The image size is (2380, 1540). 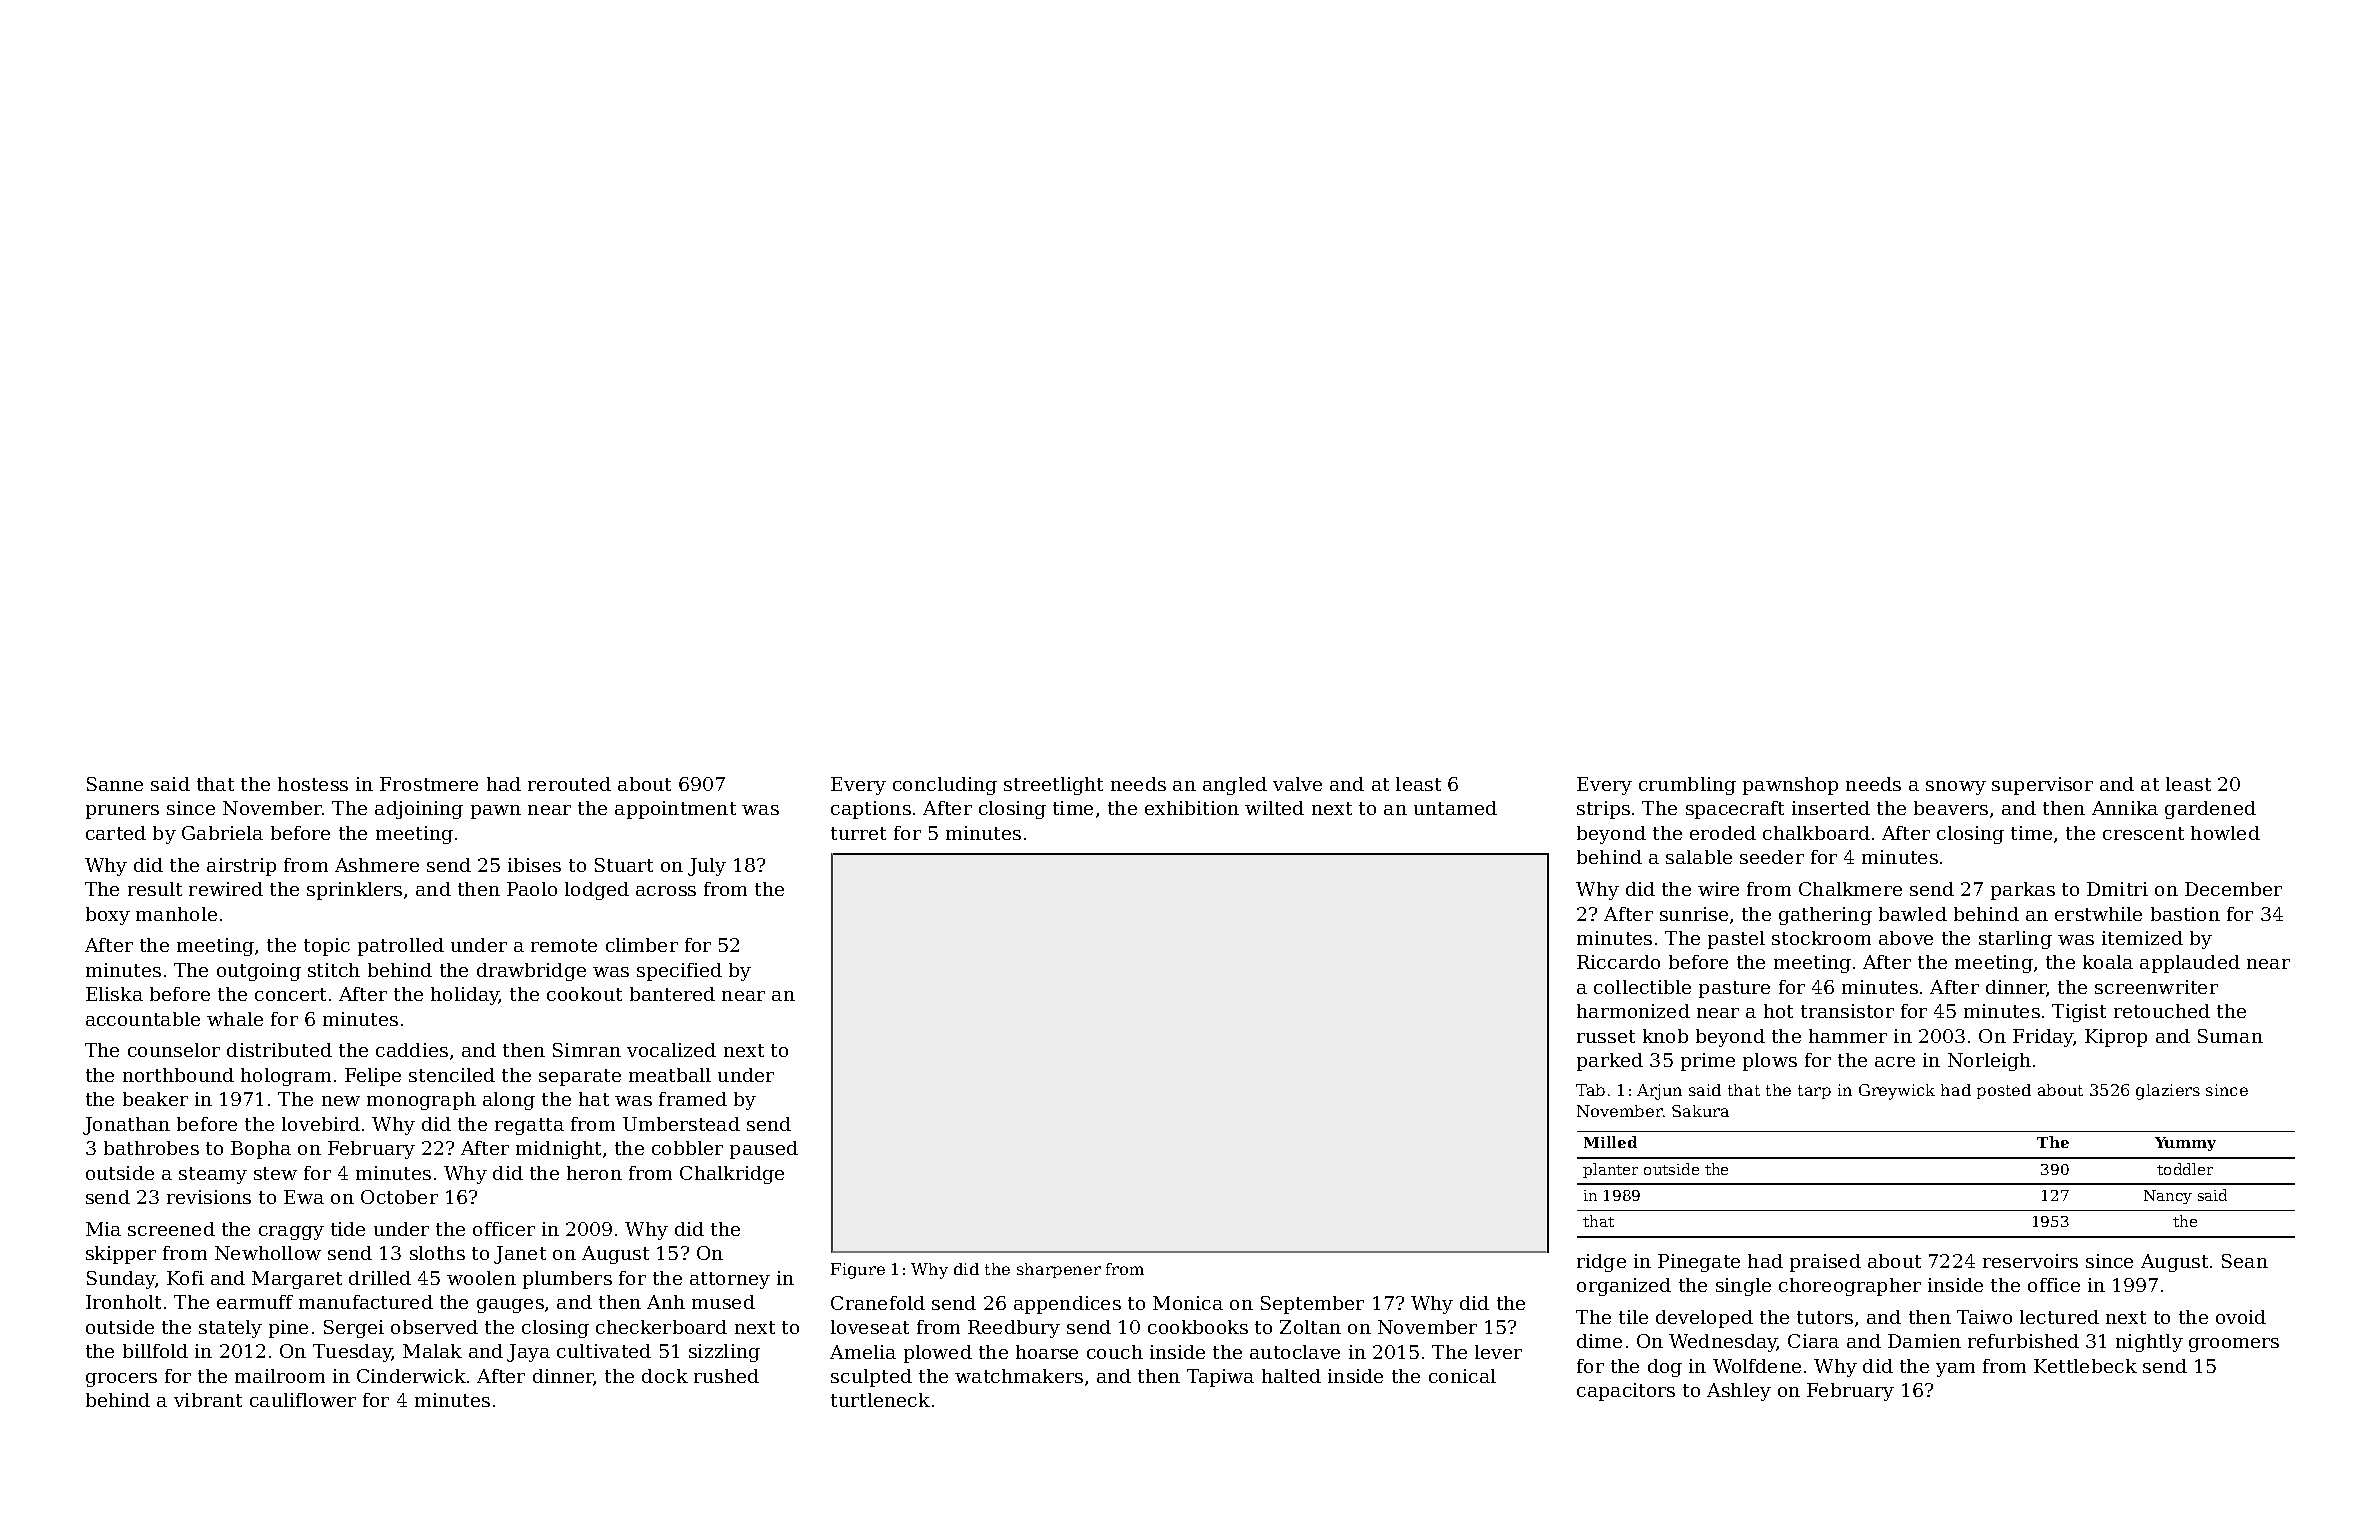 I want to click on hostess, so click(x=313, y=784).
